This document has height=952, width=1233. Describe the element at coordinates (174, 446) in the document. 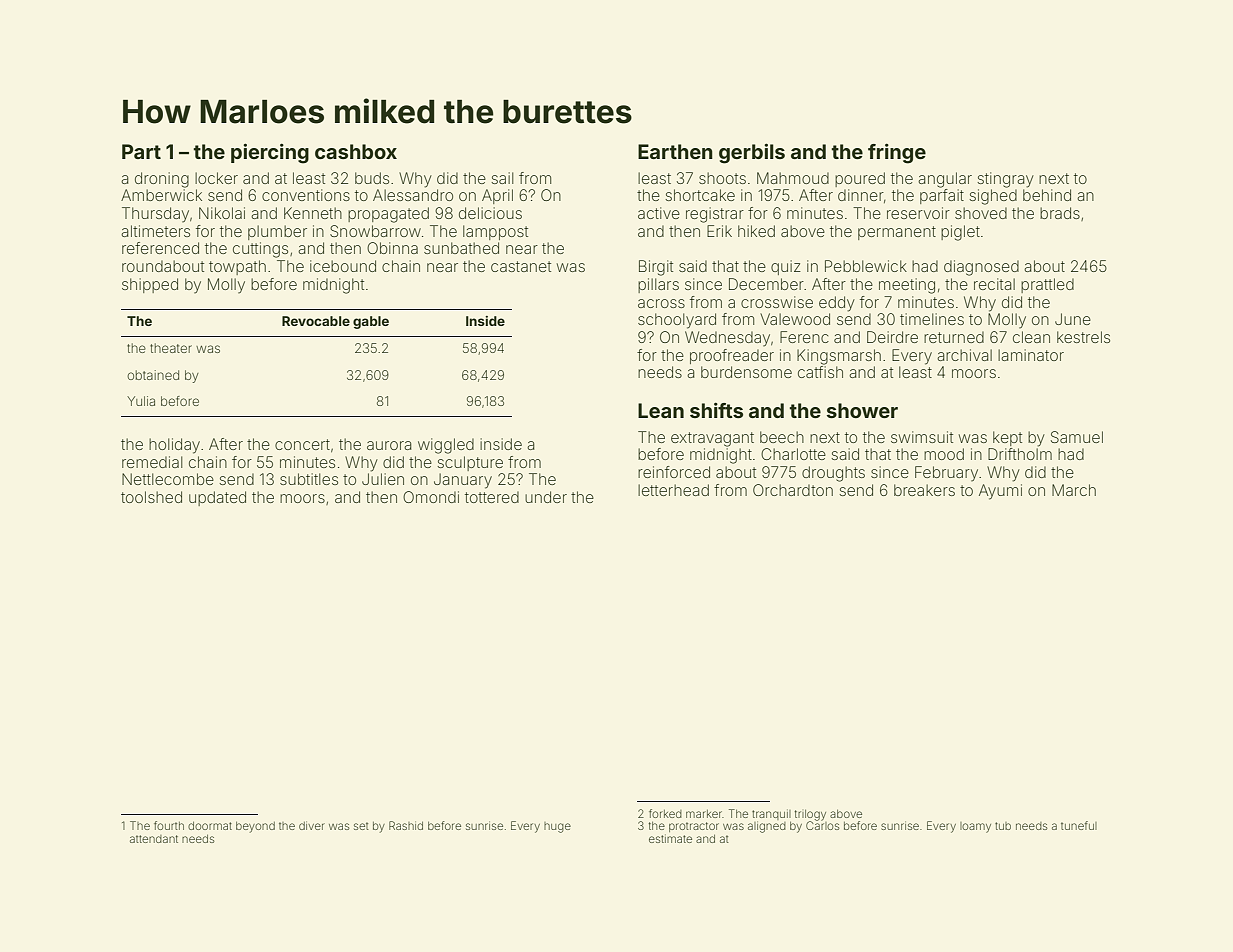

I see `holiday` at that location.
